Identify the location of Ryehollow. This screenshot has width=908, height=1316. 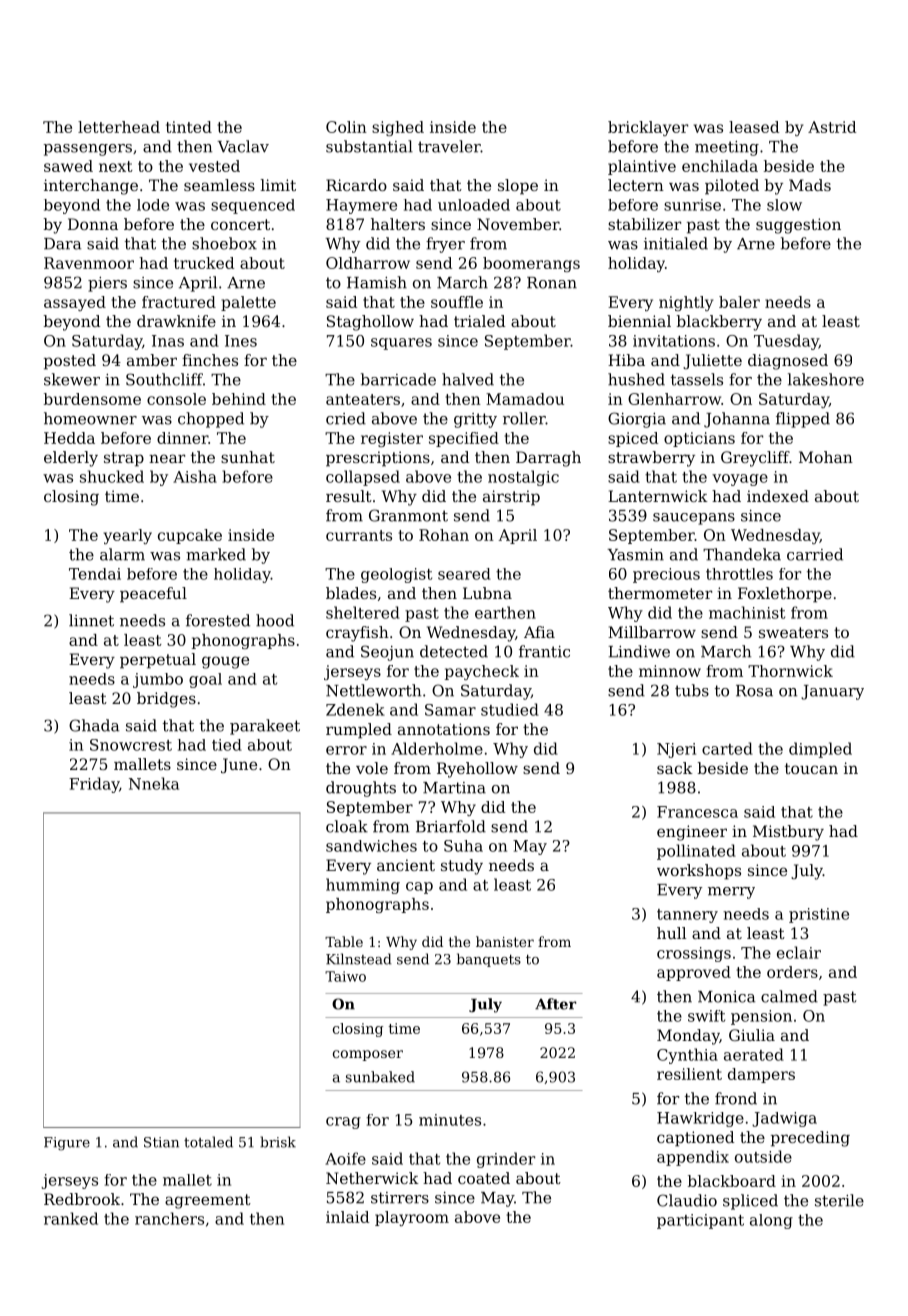
(477, 770).
